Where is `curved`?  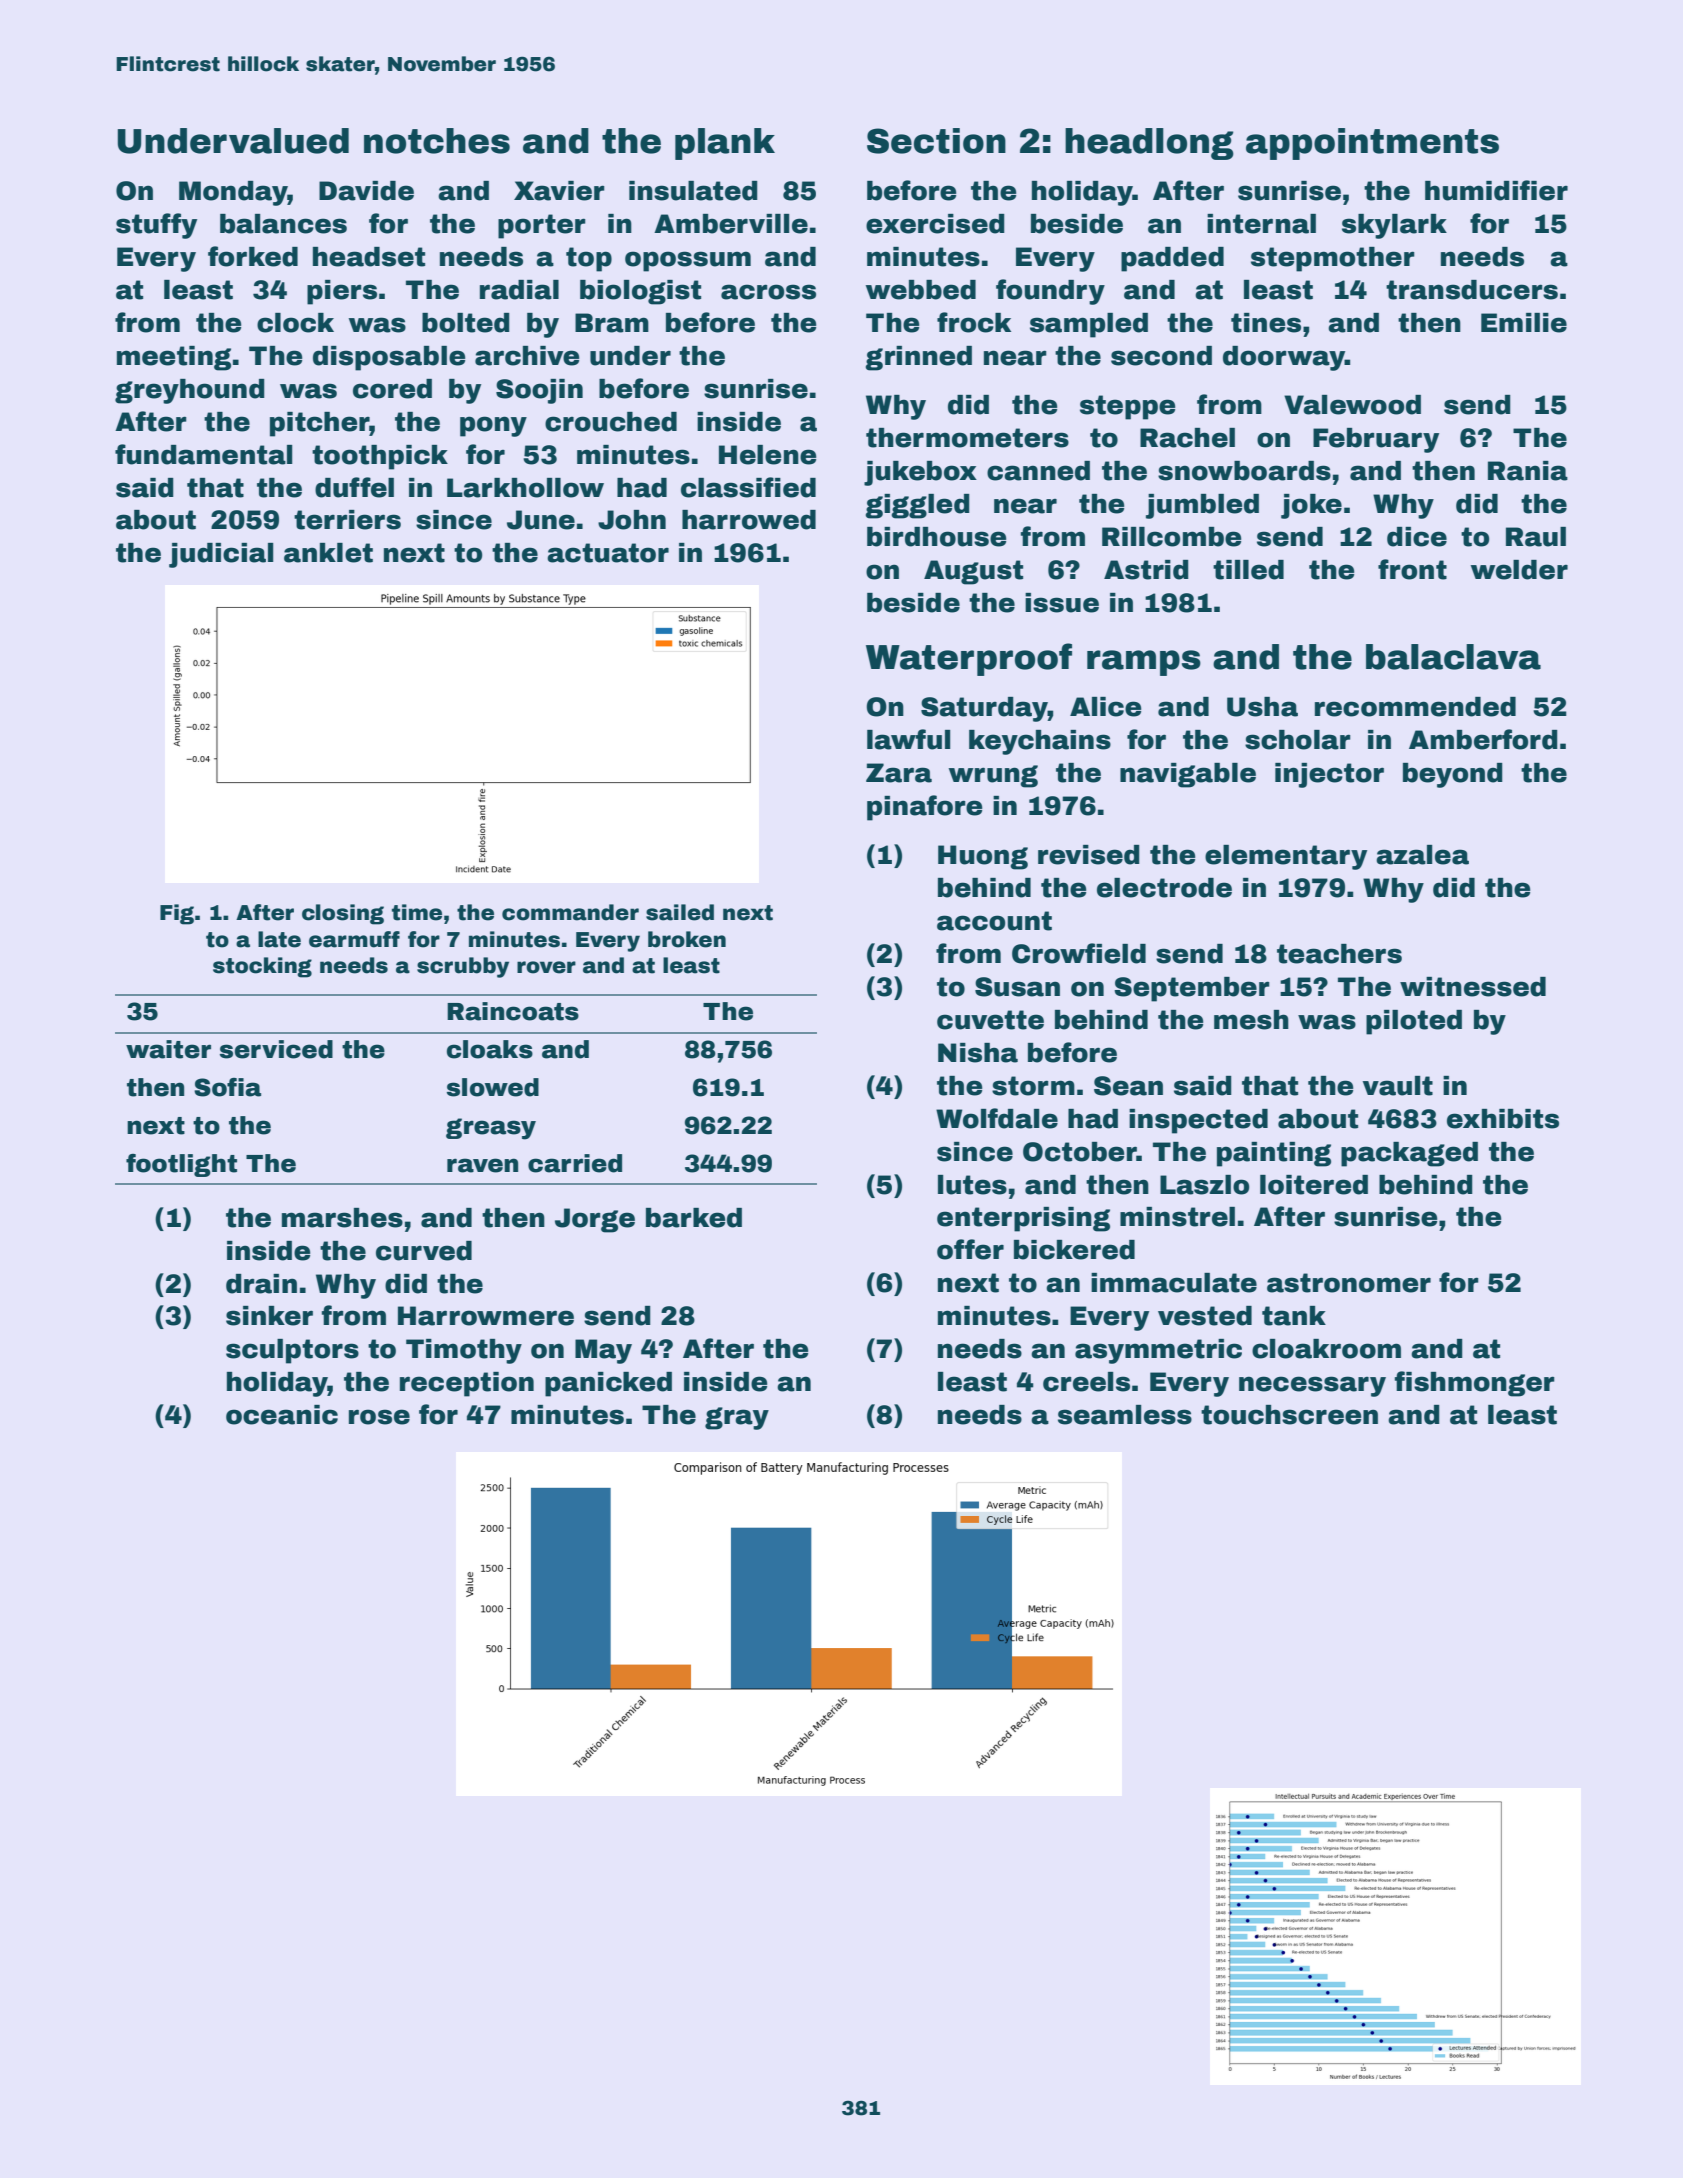
curved is located at coordinates (424, 1251).
